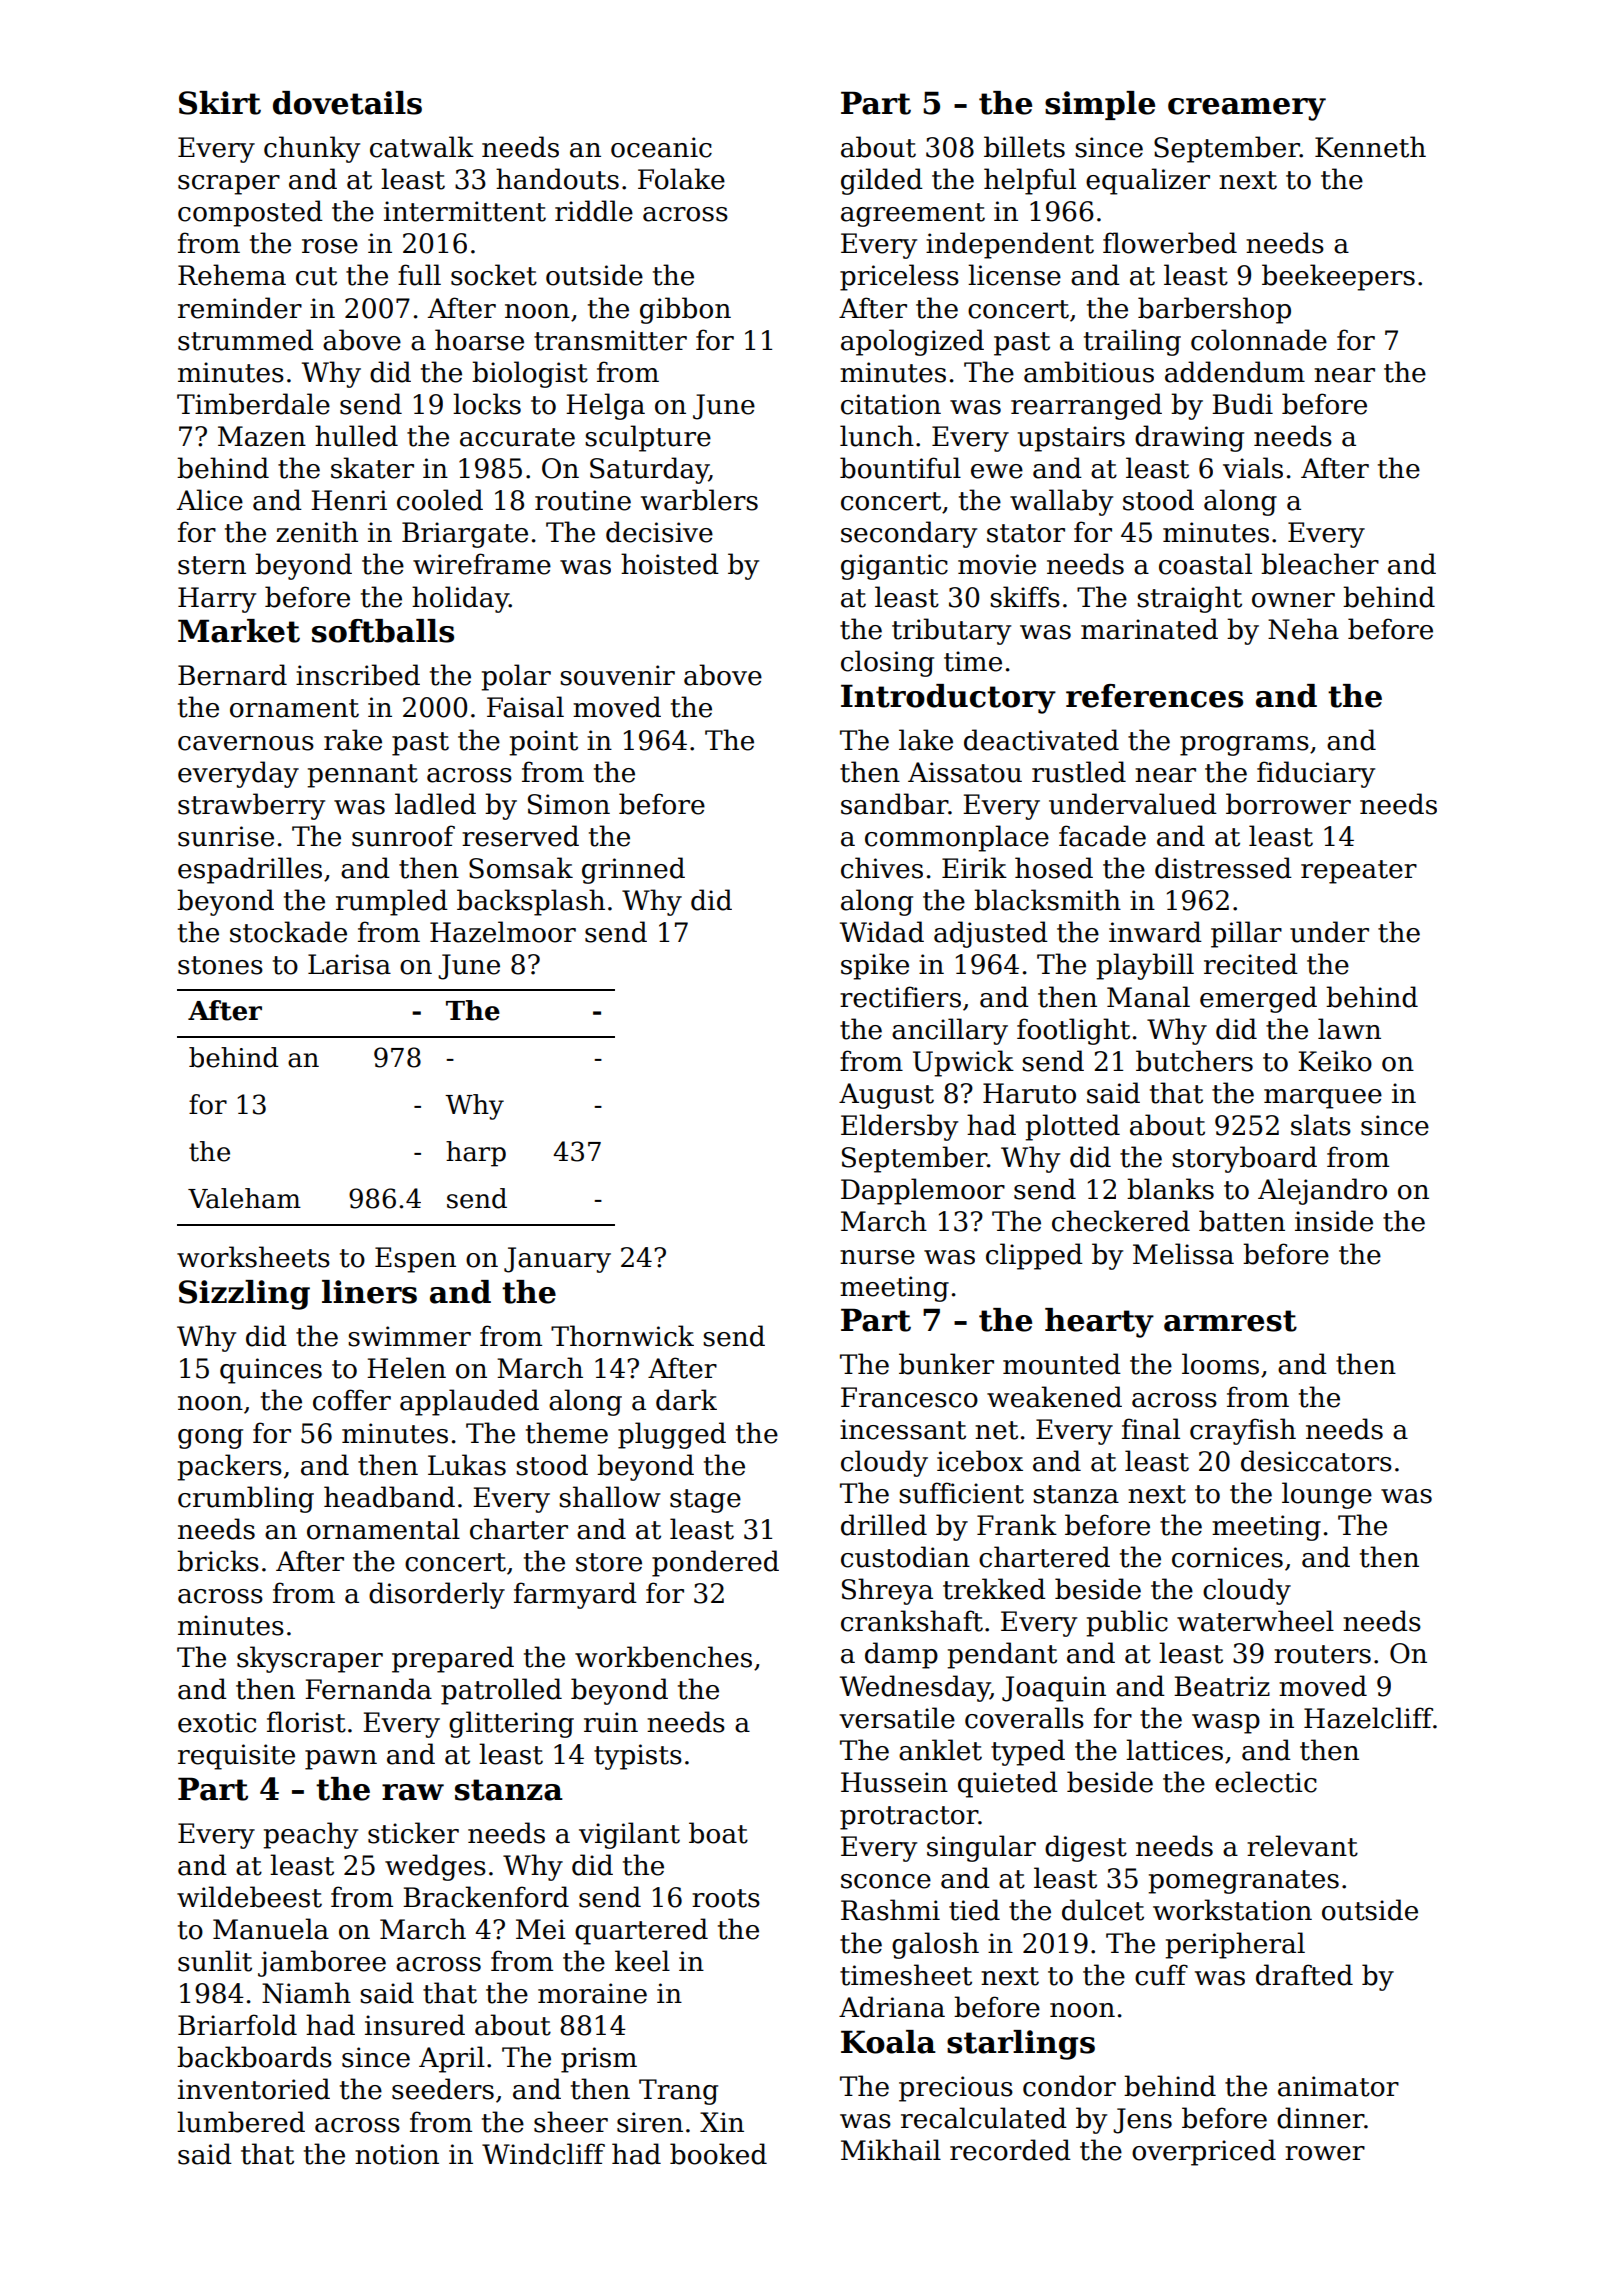  Describe the element at coordinates (1061, 502) in the page. I see `wallaby` at that location.
